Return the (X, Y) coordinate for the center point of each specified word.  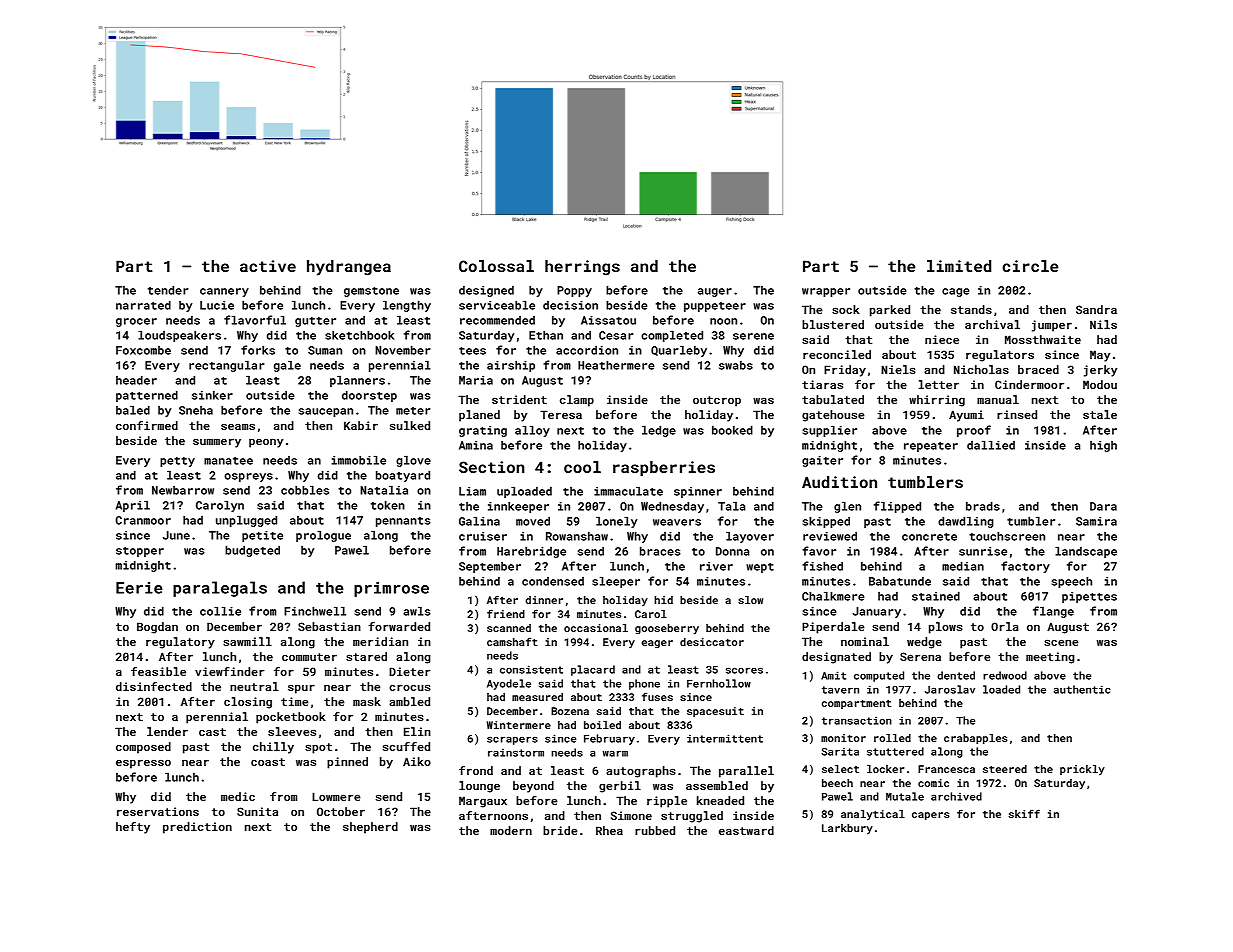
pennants (403, 522)
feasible (158, 671)
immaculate (628, 491)
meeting (1050, 658)
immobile (359, 460)
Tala (731, 506)
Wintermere (519, 725)
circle (1030, 266)
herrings (582, 268)
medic (238, 796)
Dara (1103, 506)
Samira (1096, 521)
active (268, 266)
